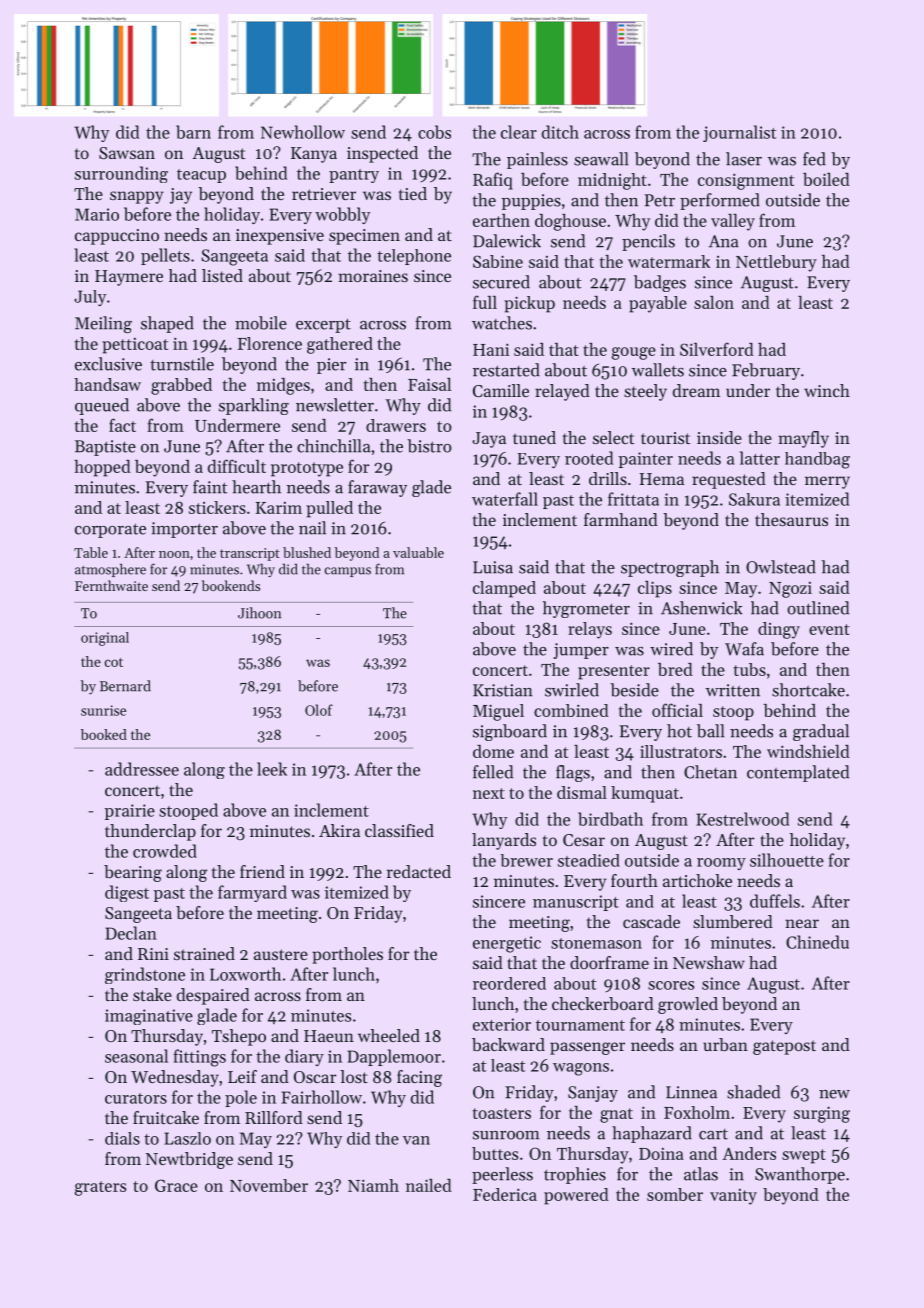 Image resolution: width=924 pixels, height=1308 pixels. I want to click on manuscript, so click(576, 903).
